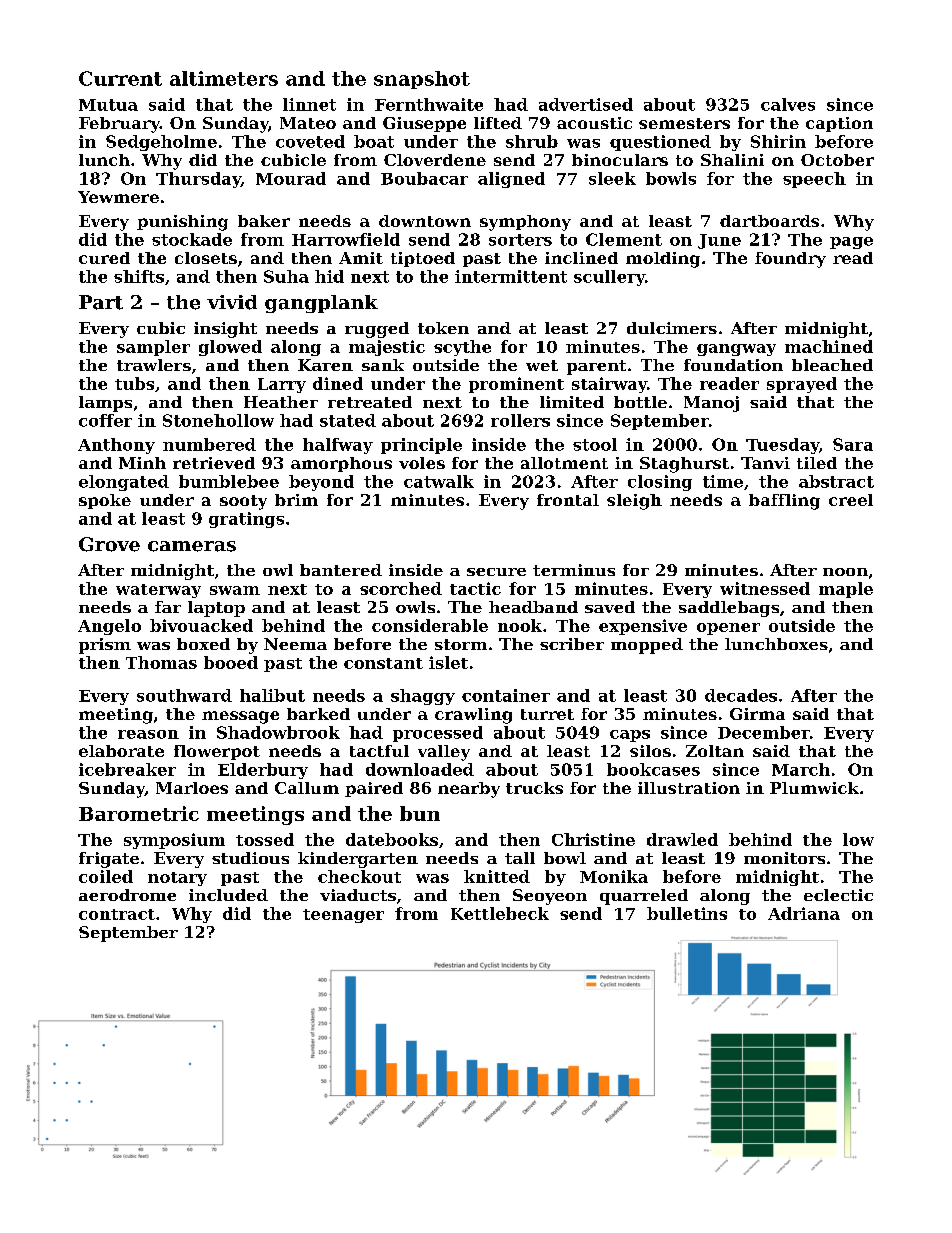 This screenshot has height=1233, width=952. I want to click on speech, so click(814, 180).
